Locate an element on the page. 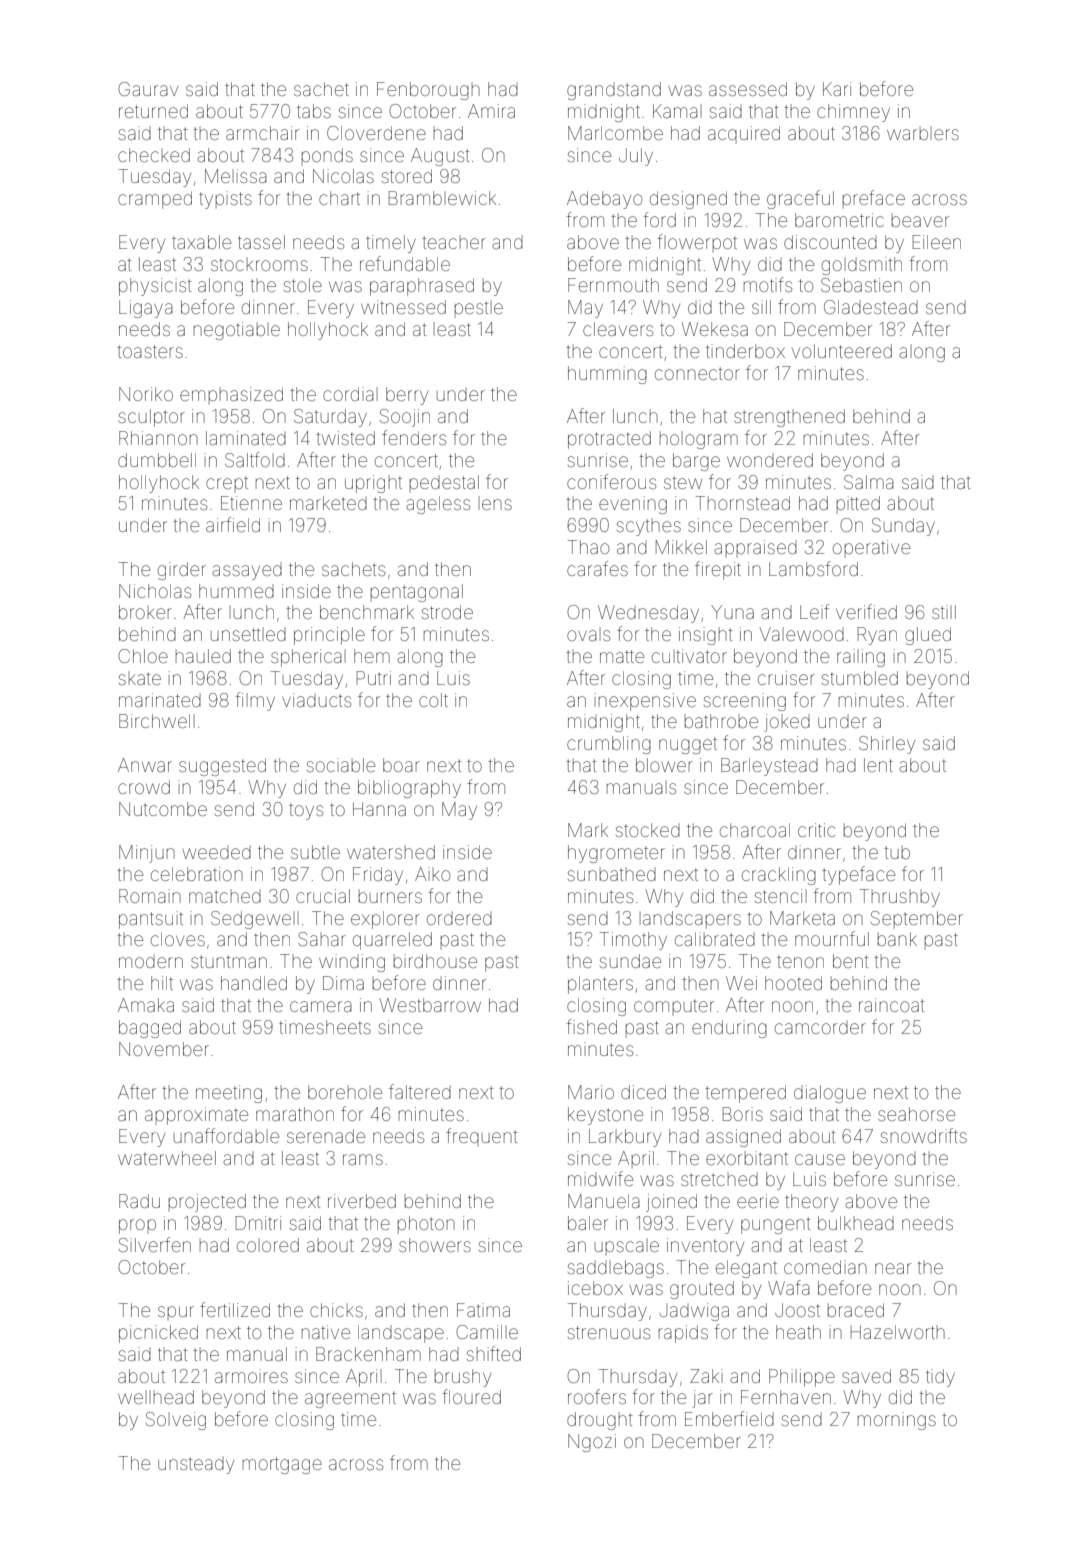 This page has width=1091, height=1549. mortgage is located at coordinates (282, 1465).
